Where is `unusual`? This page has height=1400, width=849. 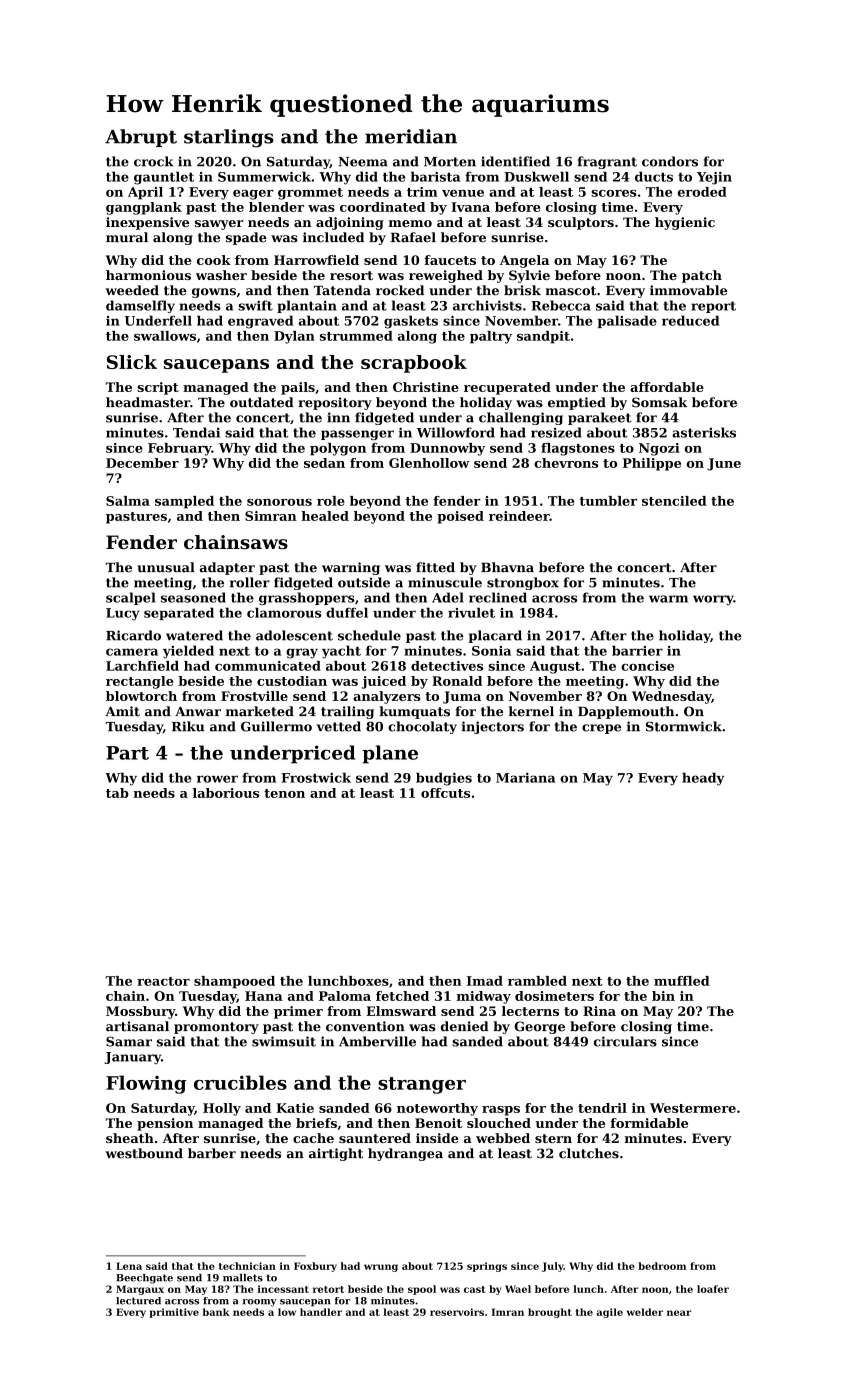 unusual is located at coordinates (166, 567).
